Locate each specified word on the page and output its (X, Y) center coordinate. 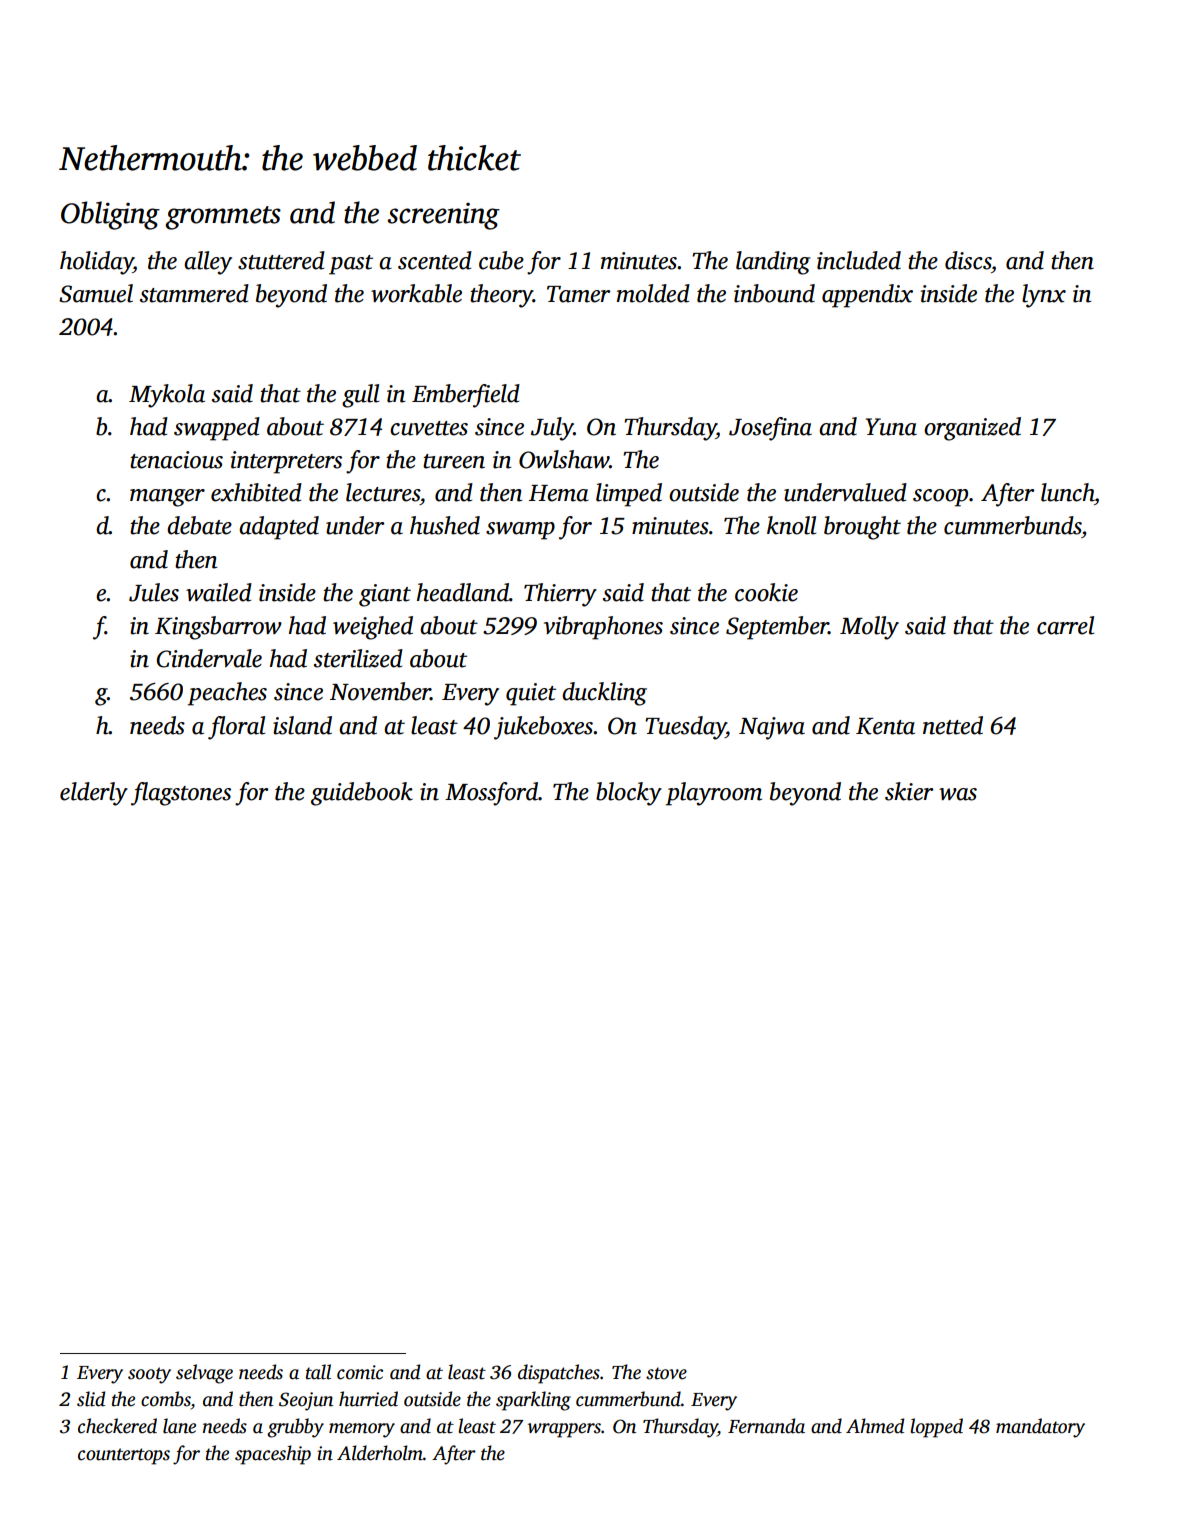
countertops (124, 1456)
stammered (194, 293)
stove (666, 1373)
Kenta (885, 726)
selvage (204, 1374)
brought (862, 528)
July (552, 429)
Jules (154, 592)
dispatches (559, 1374)
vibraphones (603, 628)
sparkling (533, 1401)
